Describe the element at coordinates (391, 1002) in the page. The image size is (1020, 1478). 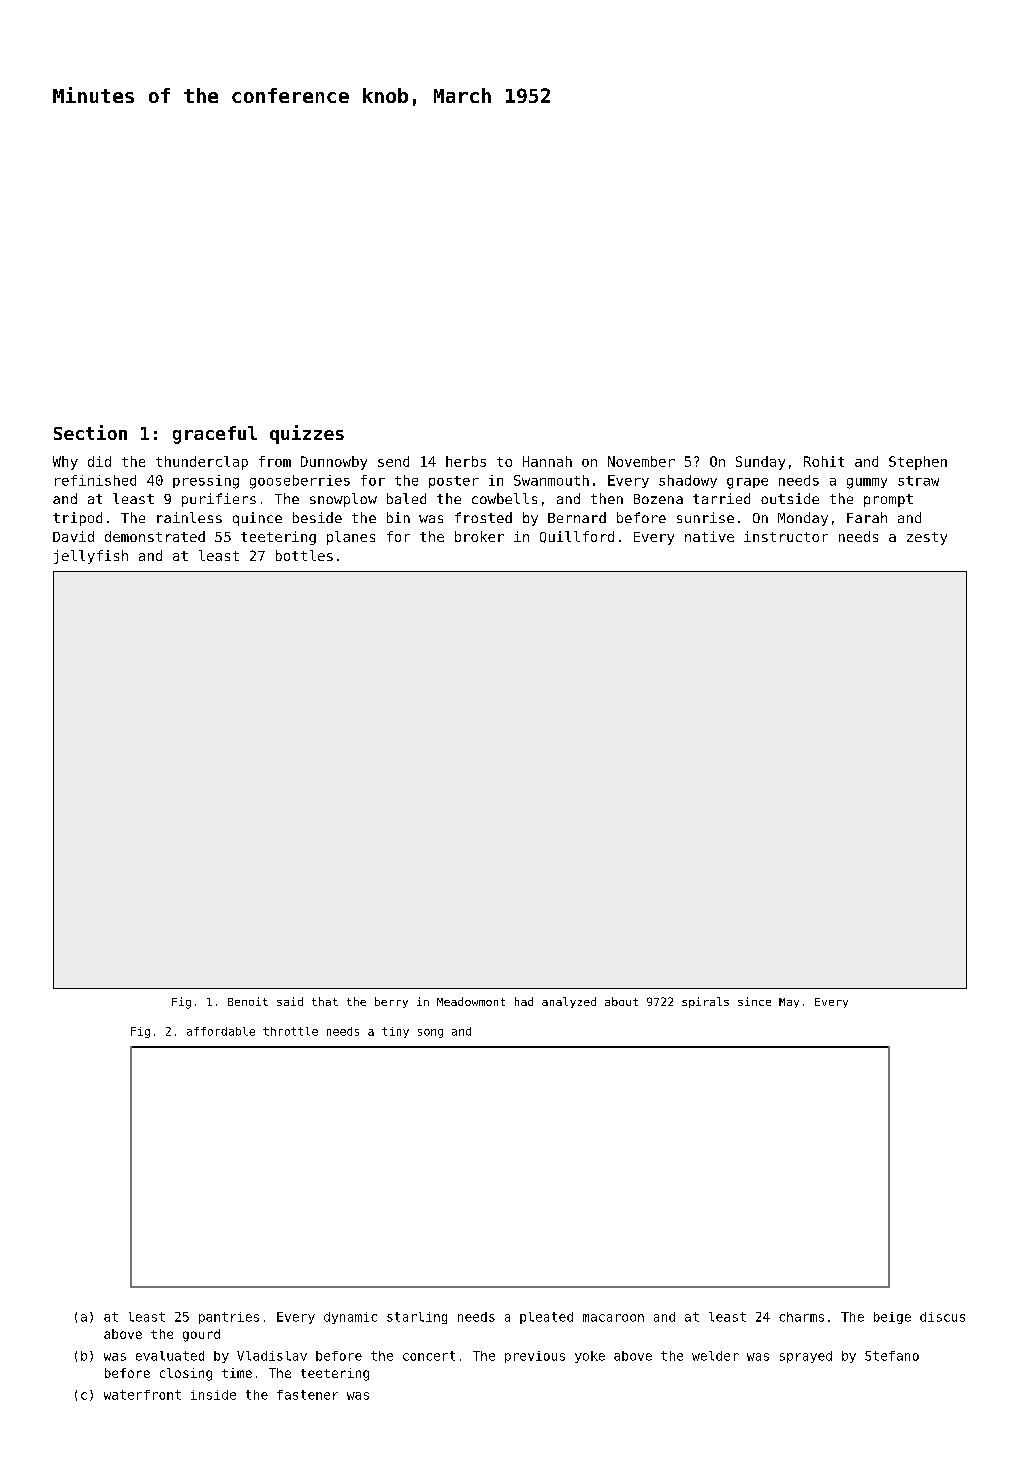
I see `berry` at that location.
